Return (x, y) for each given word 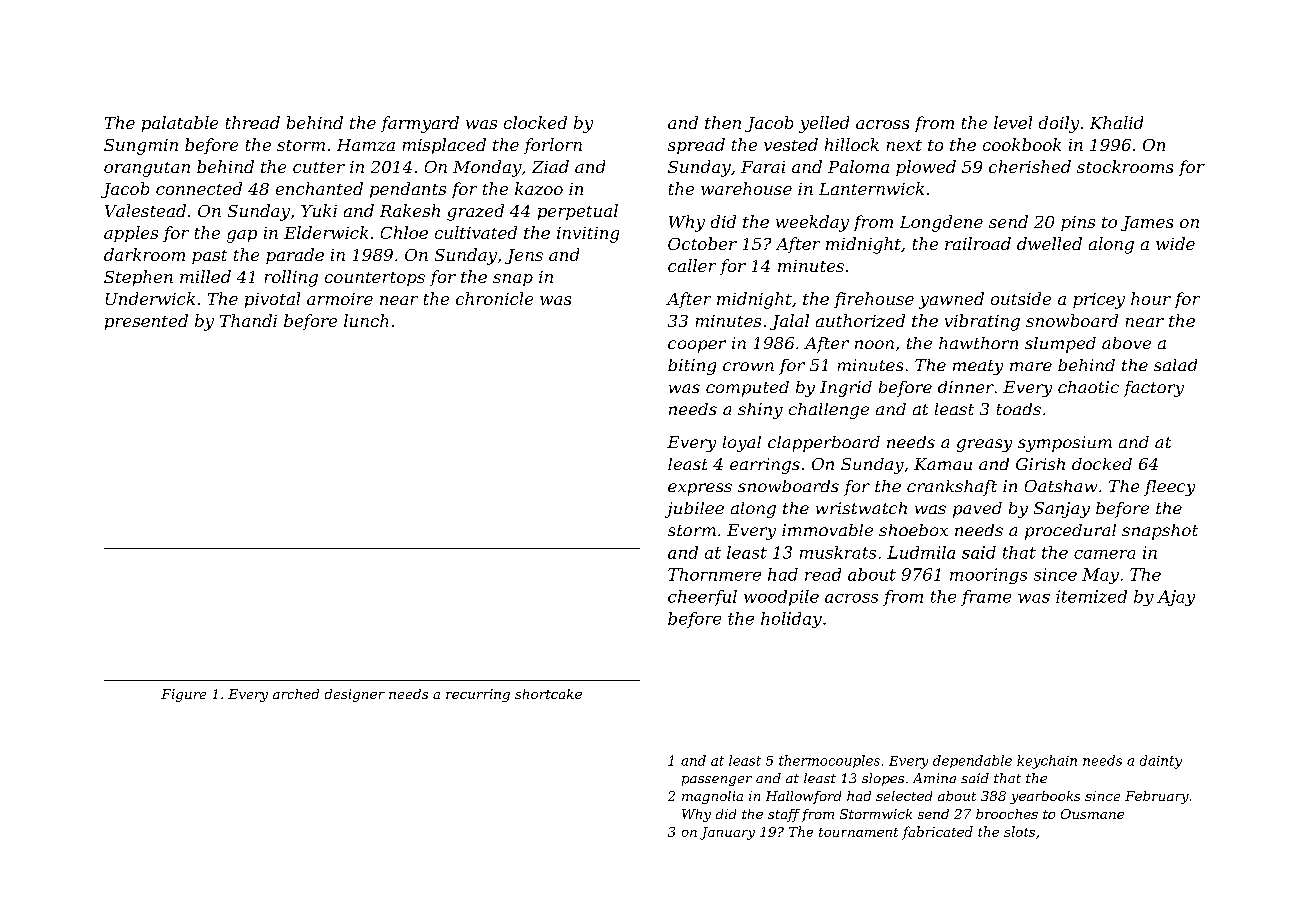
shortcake (548, 694)
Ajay (1176, 598)
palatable (180, 124)
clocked (535, 122)
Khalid (1116, 122)
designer (355, 695)
